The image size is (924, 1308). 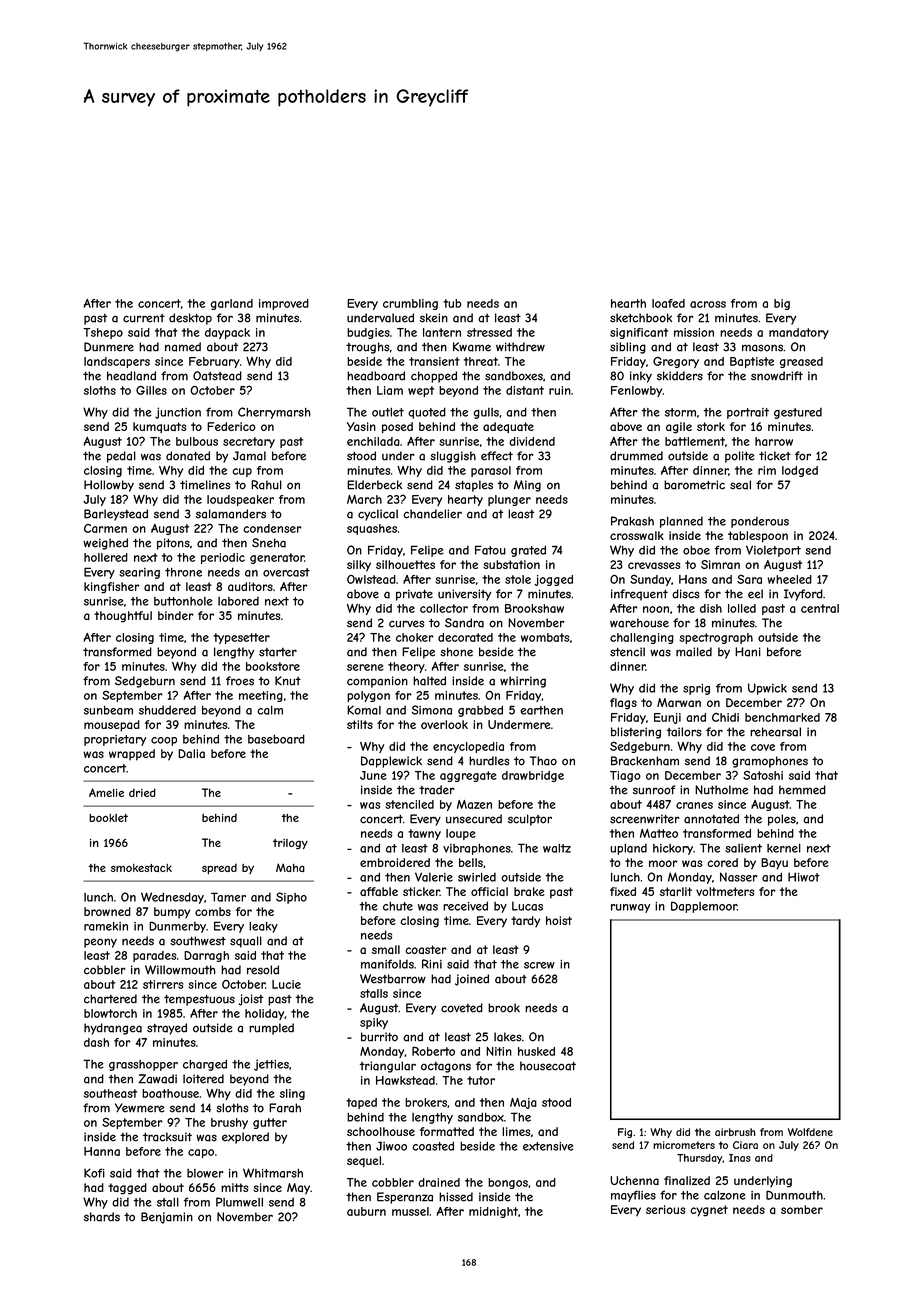 I want to click on wombats, so click(x=545, y=637).
